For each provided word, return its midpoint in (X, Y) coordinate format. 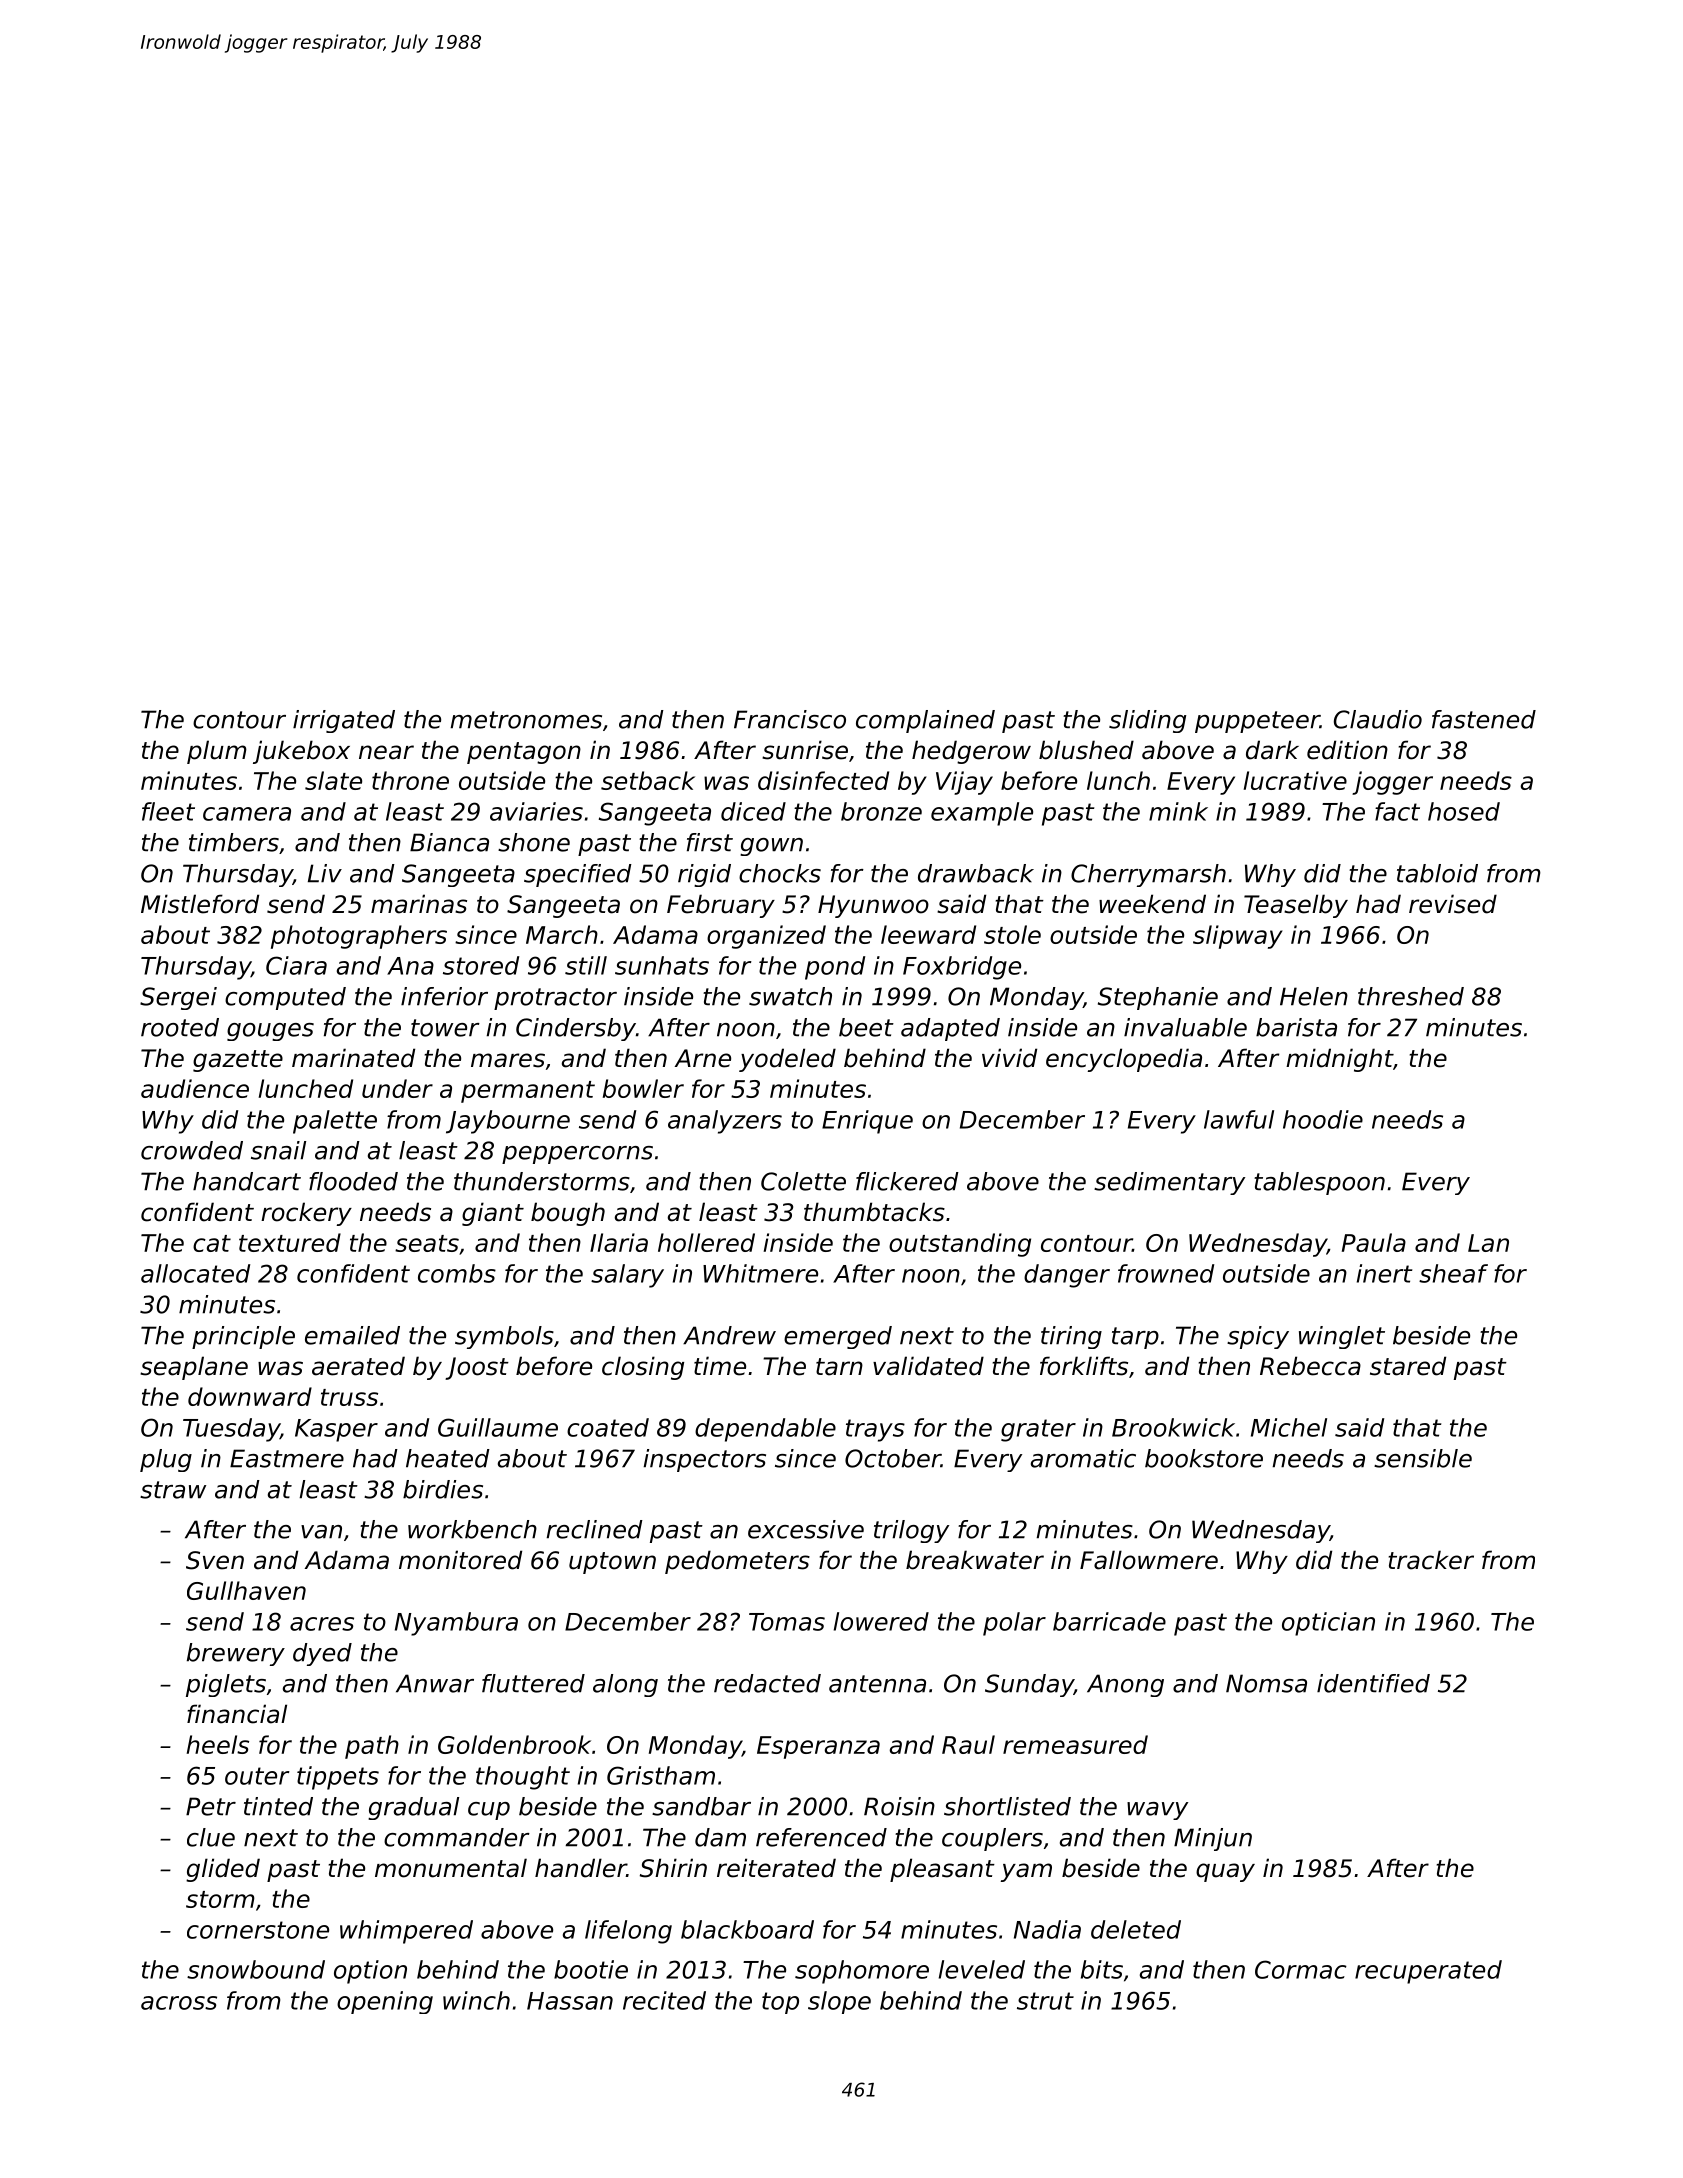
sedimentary (1169, 1183)
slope (839, 2002)
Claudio (1378, 719)
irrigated (344, 721)
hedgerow (971, 752)
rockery (306, 1214)
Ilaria (619, 1242)
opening (385, 2002)
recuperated (1428, 1972)
